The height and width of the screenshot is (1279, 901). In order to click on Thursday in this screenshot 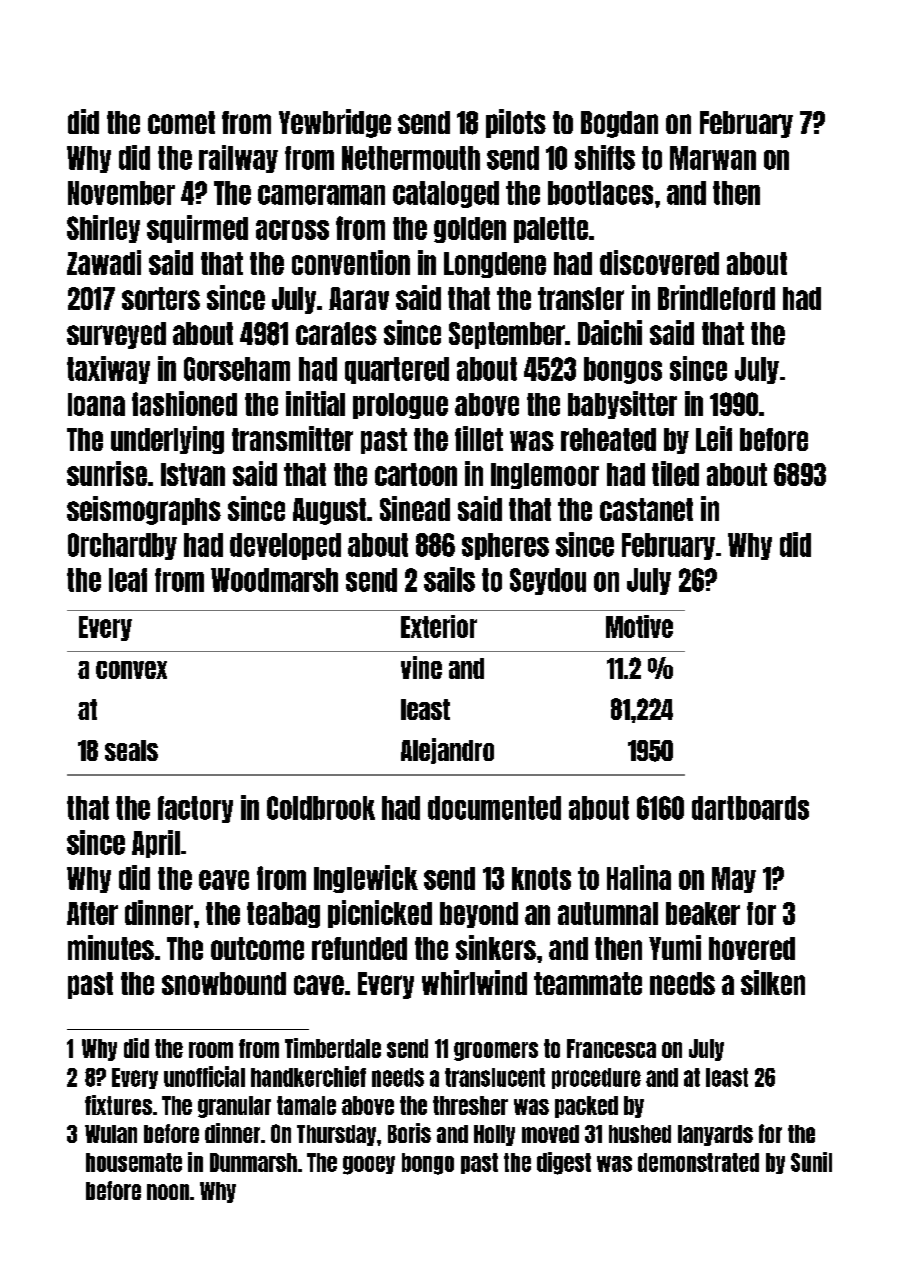, I will do `click(336, 1135)`.
